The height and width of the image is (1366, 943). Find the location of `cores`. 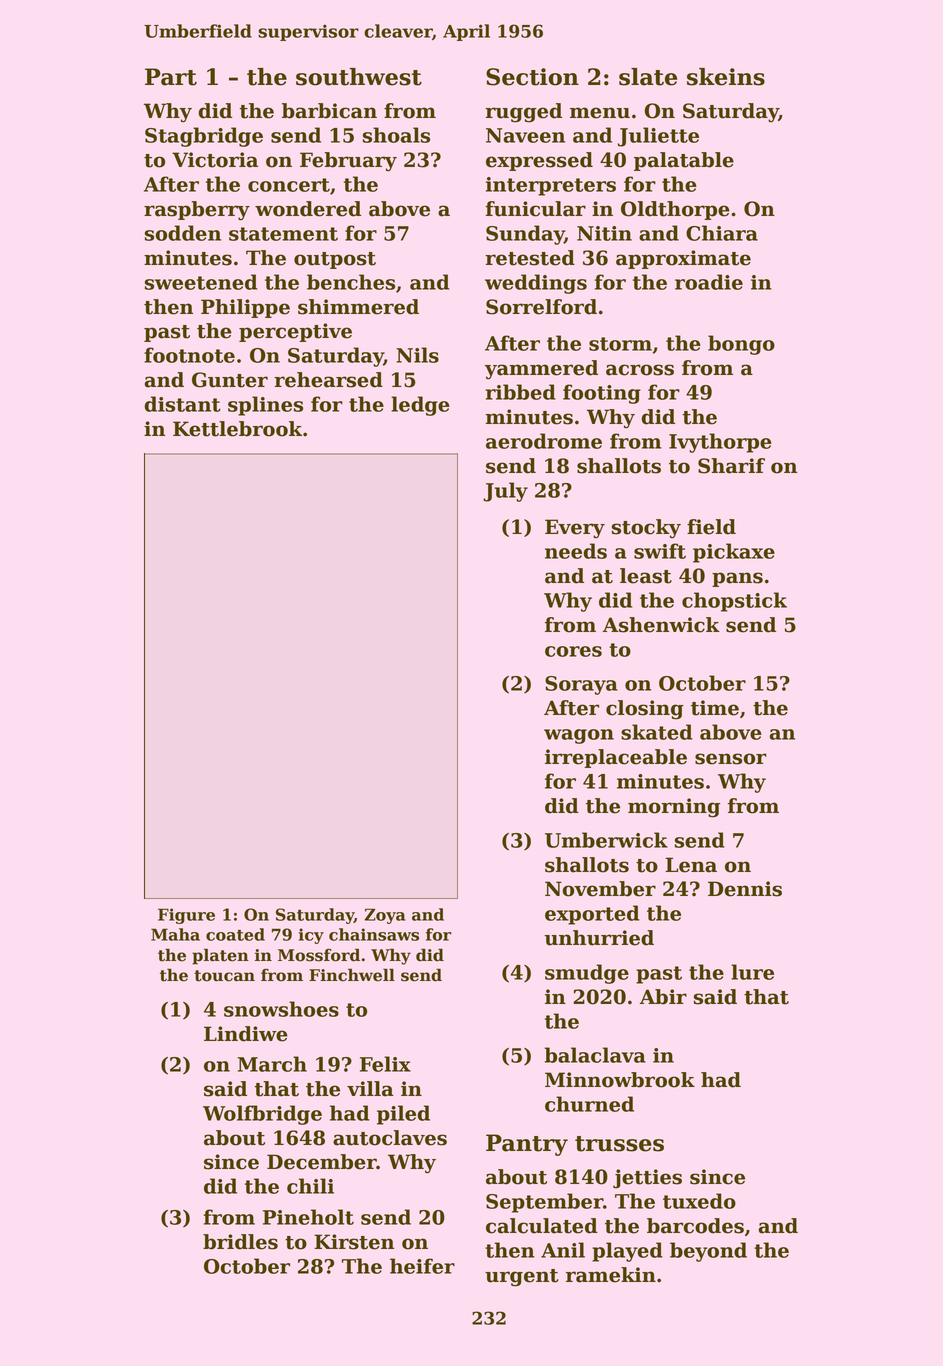

cores is located at coordinates (573, 651).
